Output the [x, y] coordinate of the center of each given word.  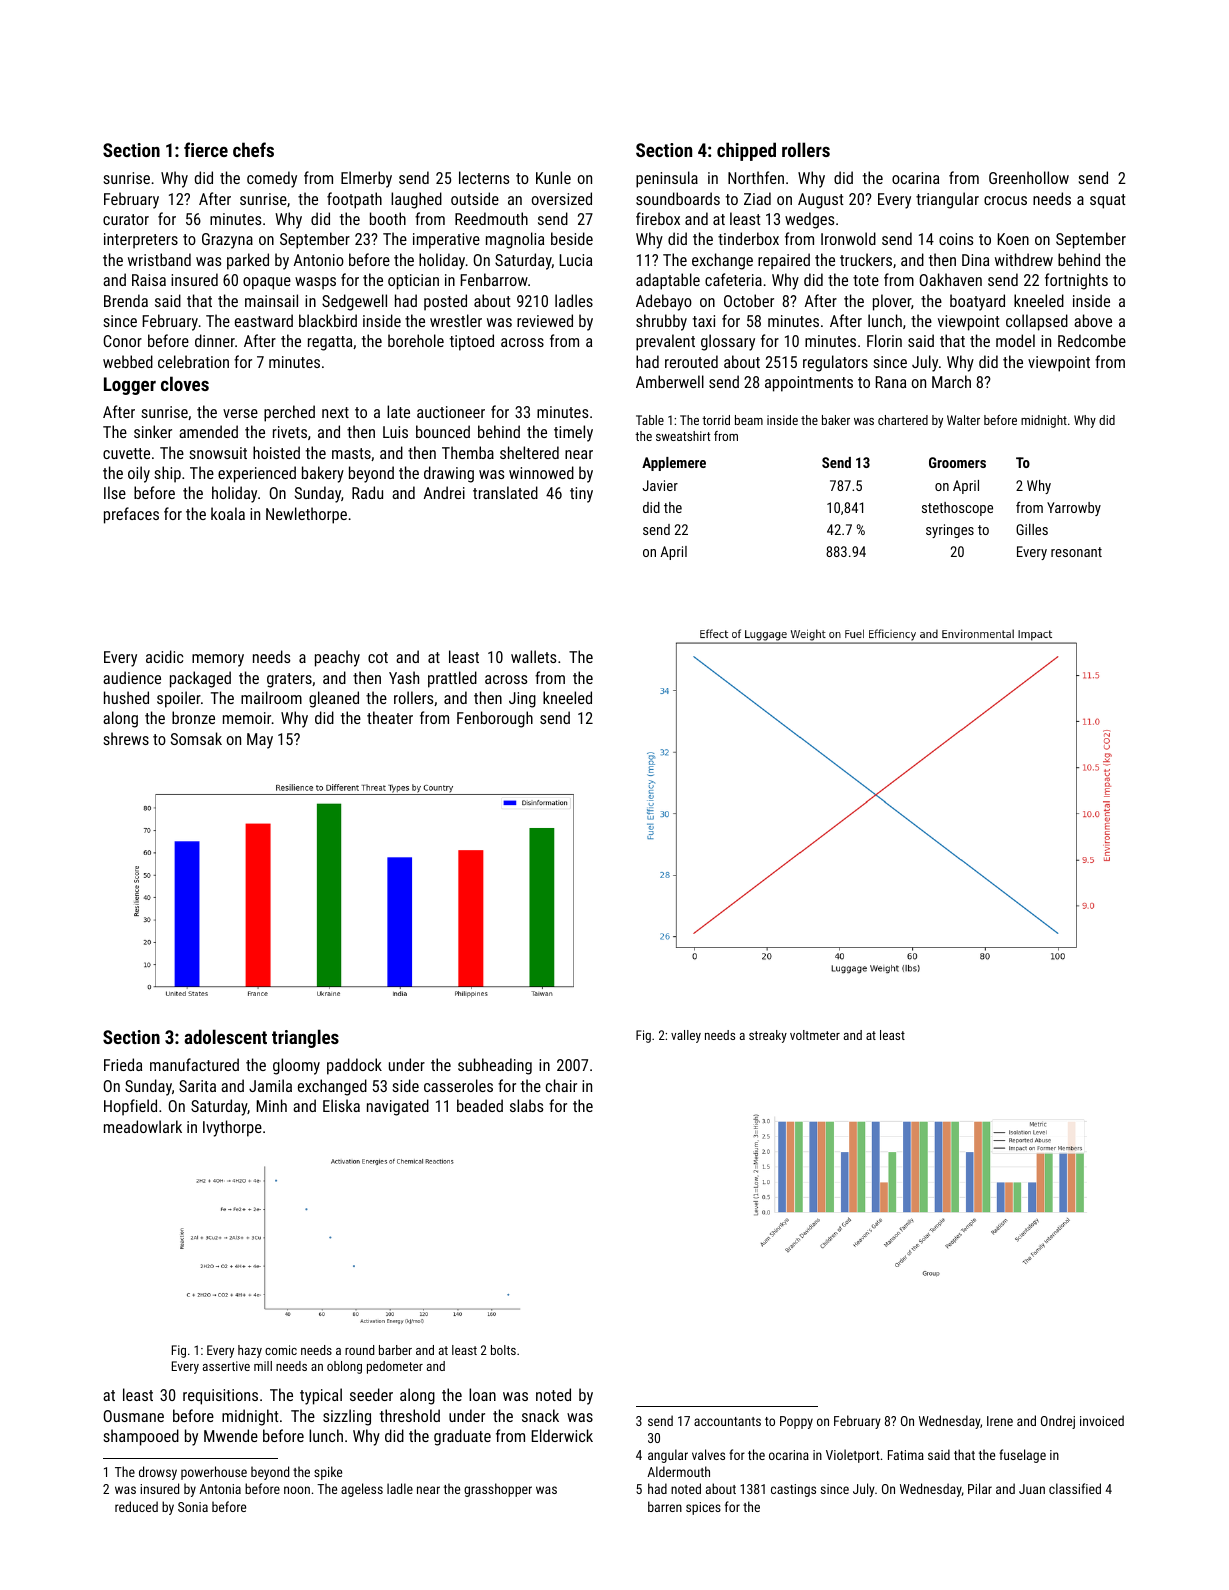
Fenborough [495, 719]
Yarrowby [1074, 509]
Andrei [444, 492]
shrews [126, 738]
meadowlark [143, 1126]
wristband [159, 259]
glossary [728, 342]
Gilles [1032, 529]
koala [228, 513]
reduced [136, 1506]
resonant [1076, 552]
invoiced [1102, 1420]
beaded [480, 1105]
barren [665, 1506]
